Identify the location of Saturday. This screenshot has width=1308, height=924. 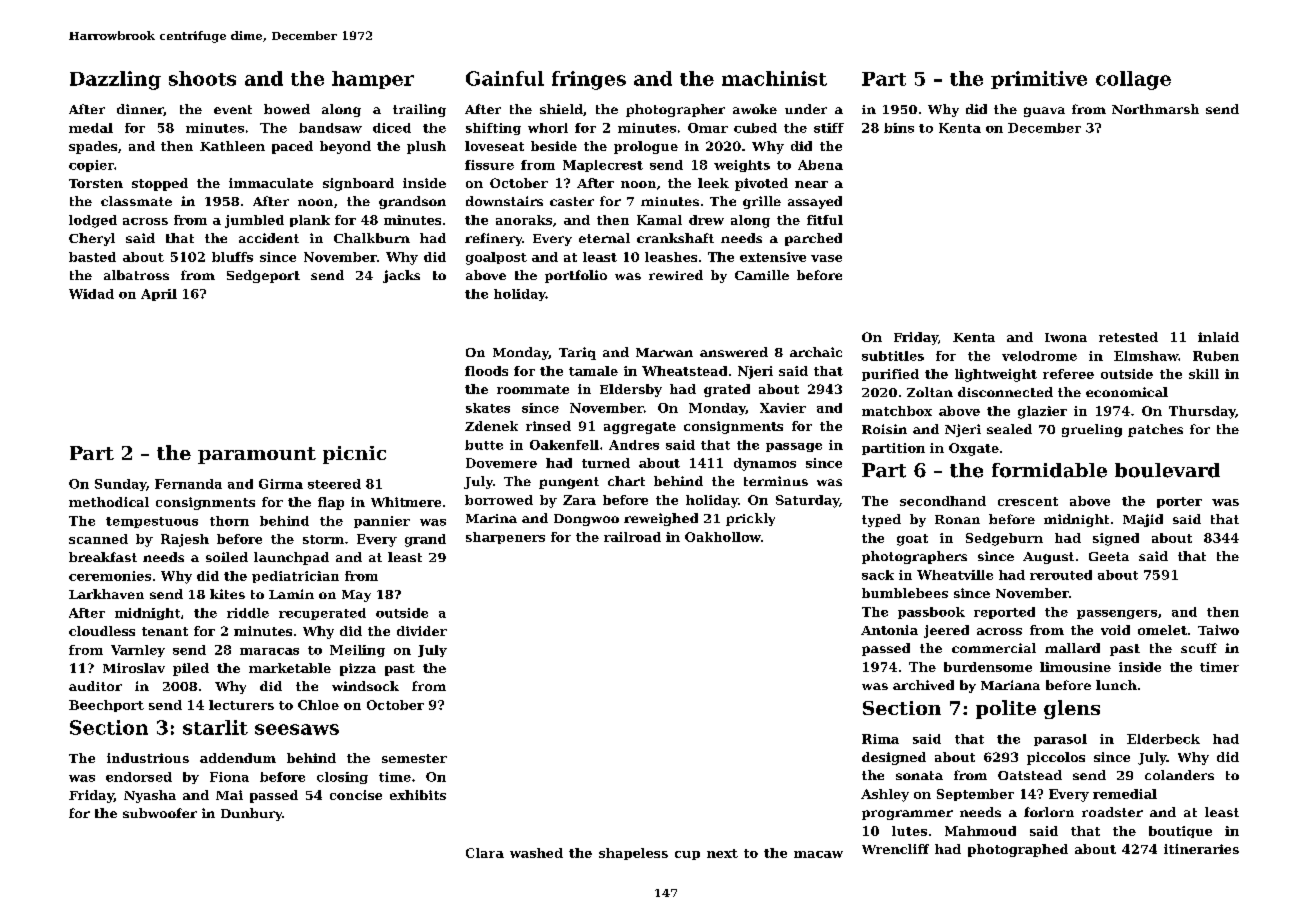
(807, 501).
